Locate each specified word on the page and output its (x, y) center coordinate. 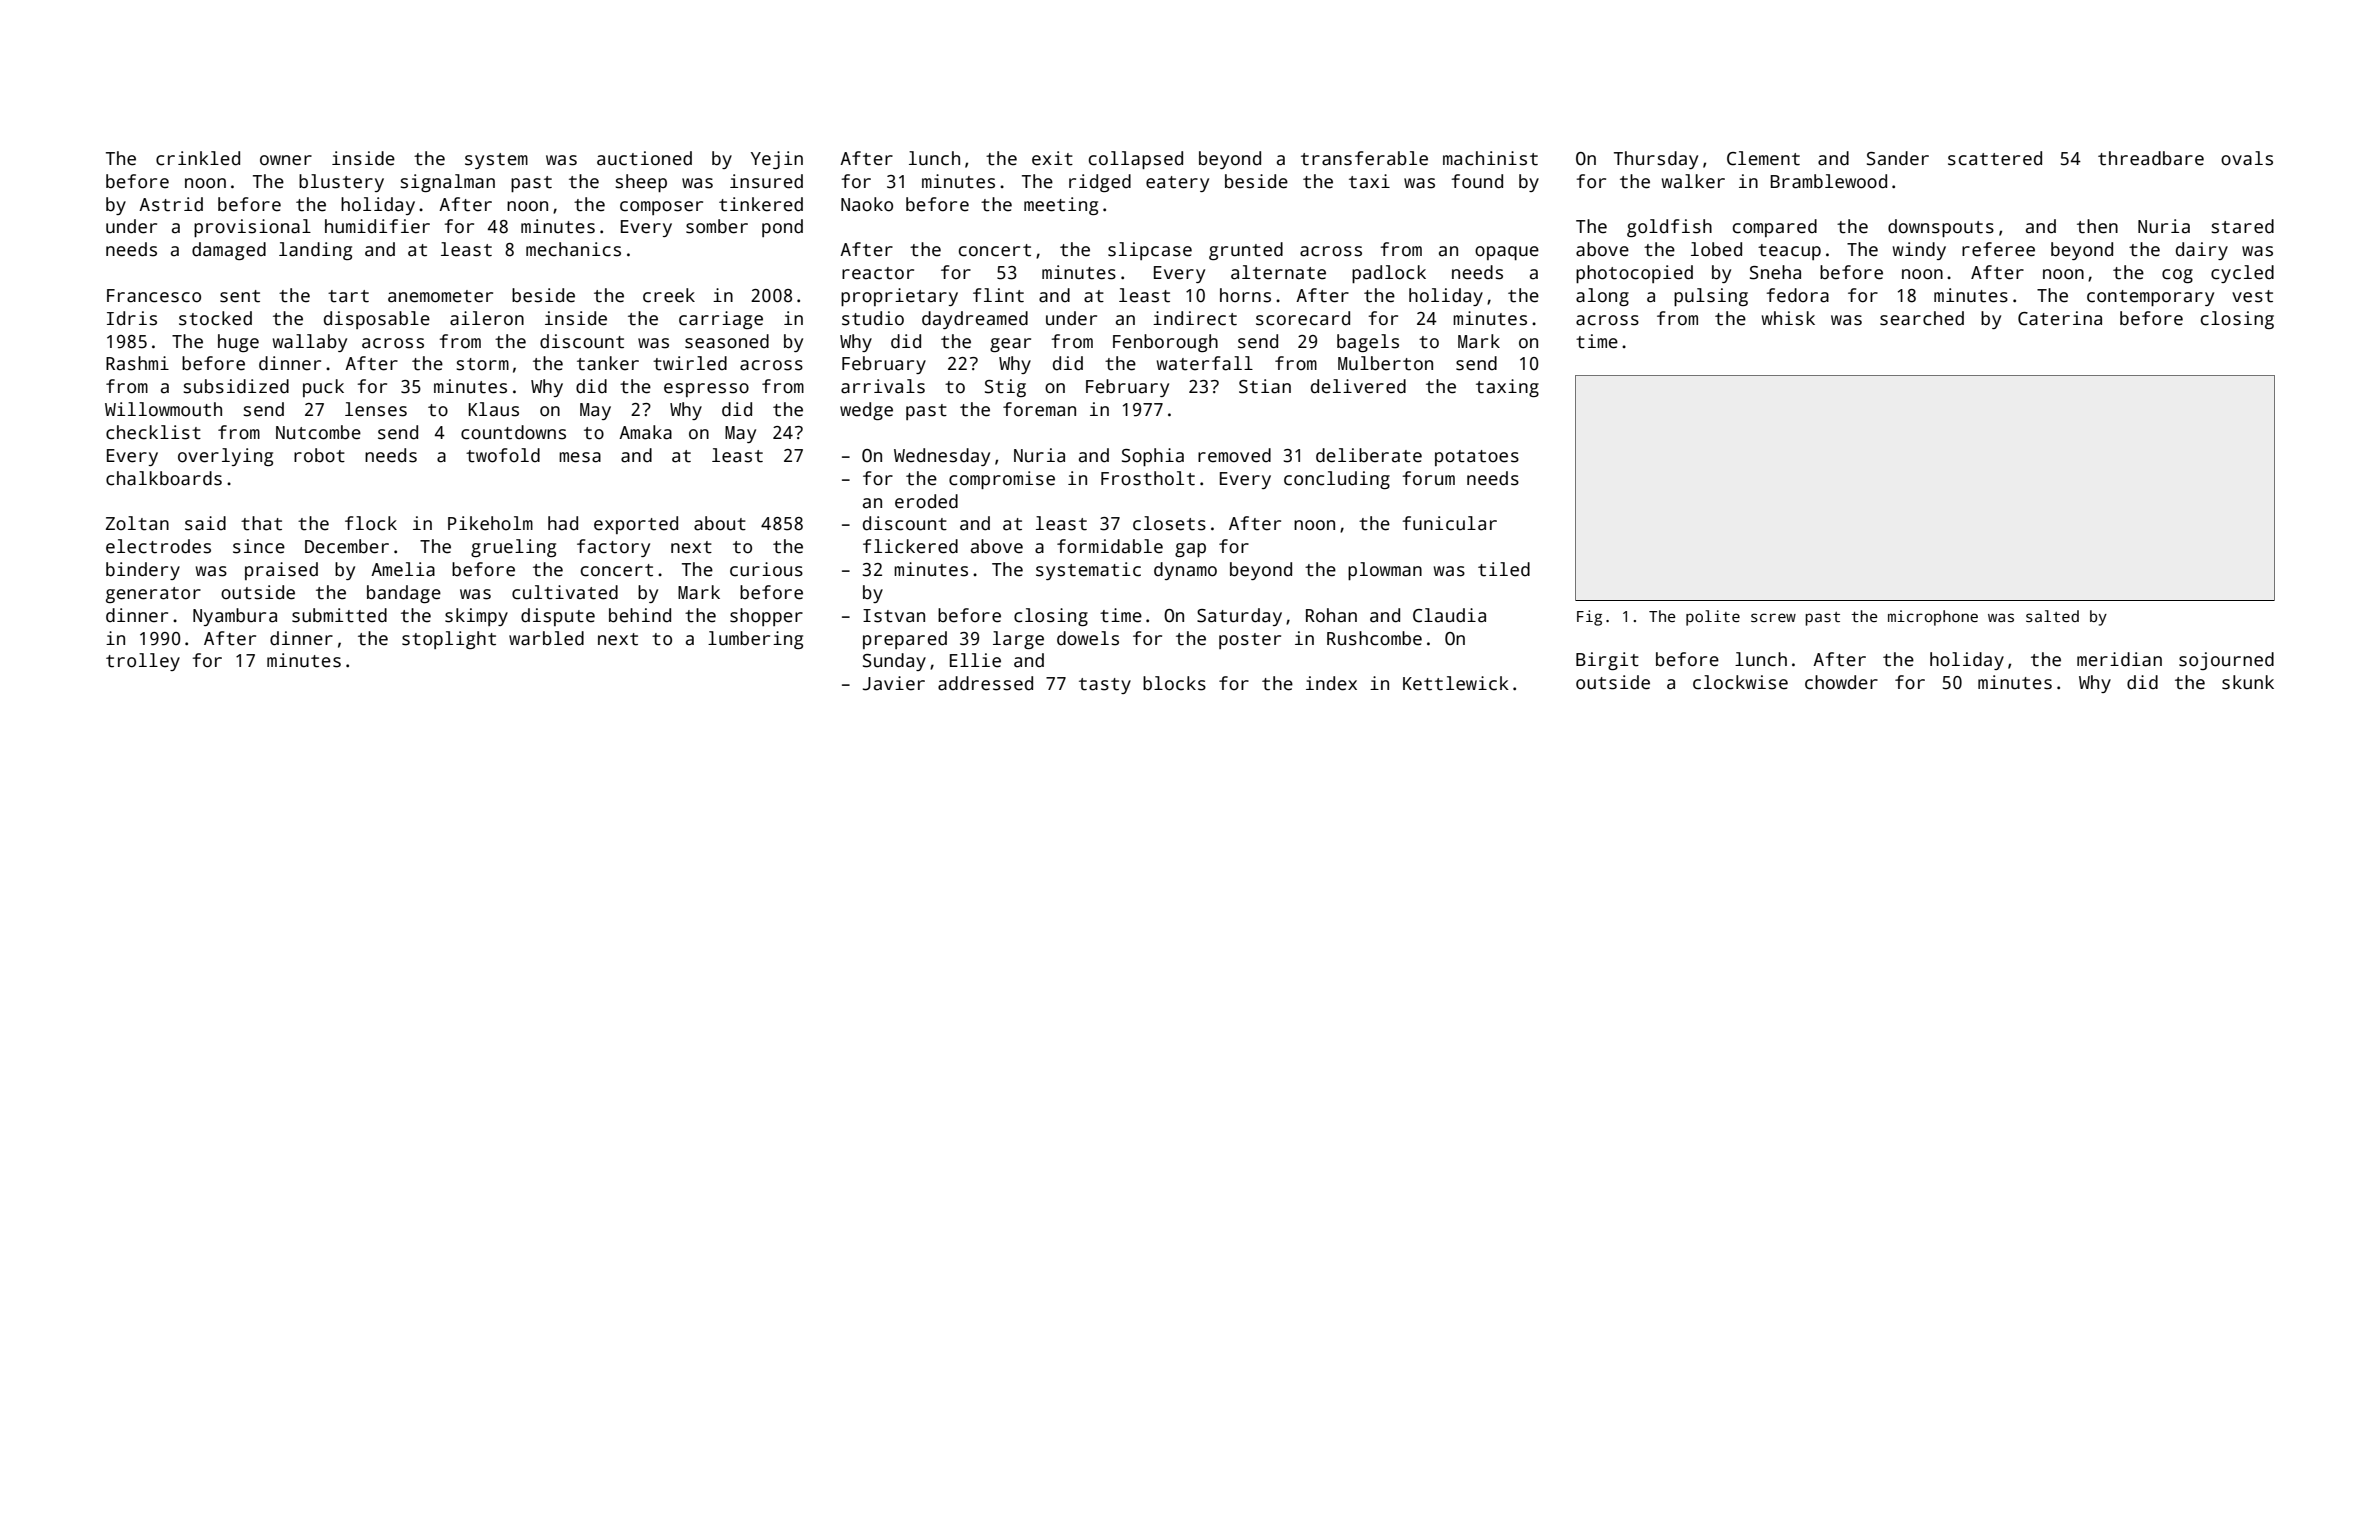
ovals (2247, 158)
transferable (1364, 158)
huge (238, 343)
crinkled (198, 158)
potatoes (1477, 458)
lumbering (755, 640)
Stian (1265, 386)
